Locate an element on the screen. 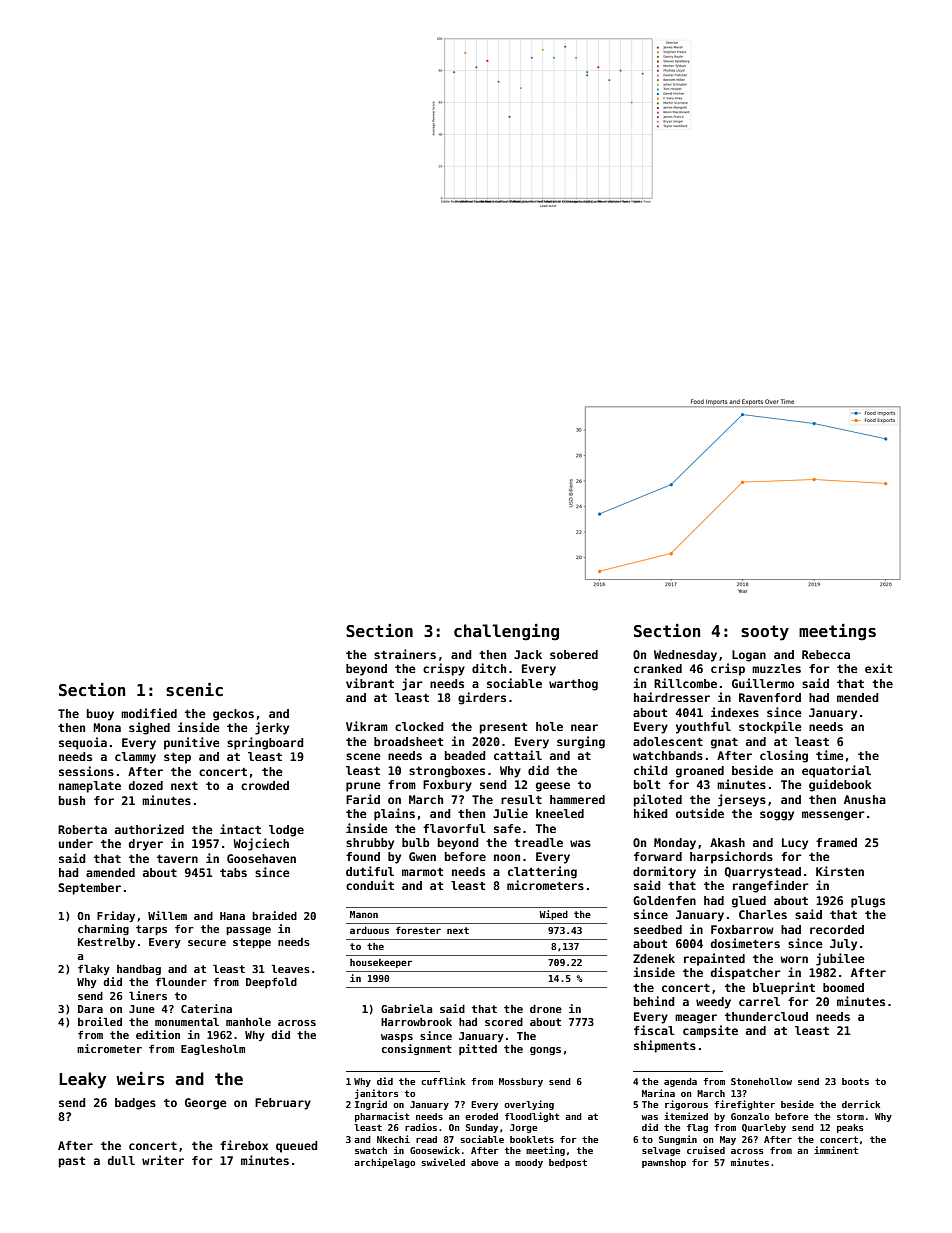 The height and width of the screenshot is (1233, 952). drone is located at coordinates (546, 1009).
